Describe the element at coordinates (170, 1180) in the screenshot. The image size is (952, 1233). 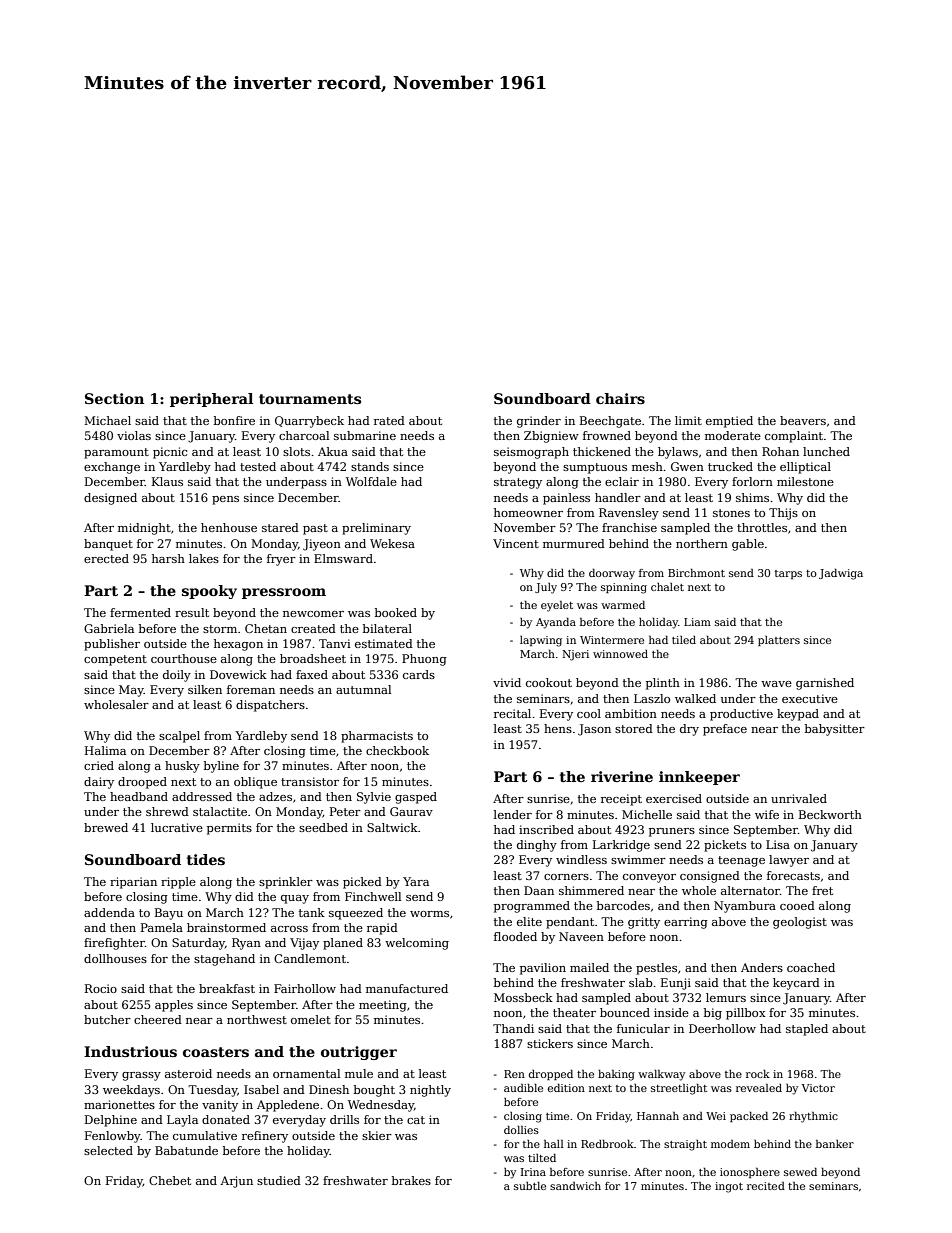
I see `Chebet` at that location.
